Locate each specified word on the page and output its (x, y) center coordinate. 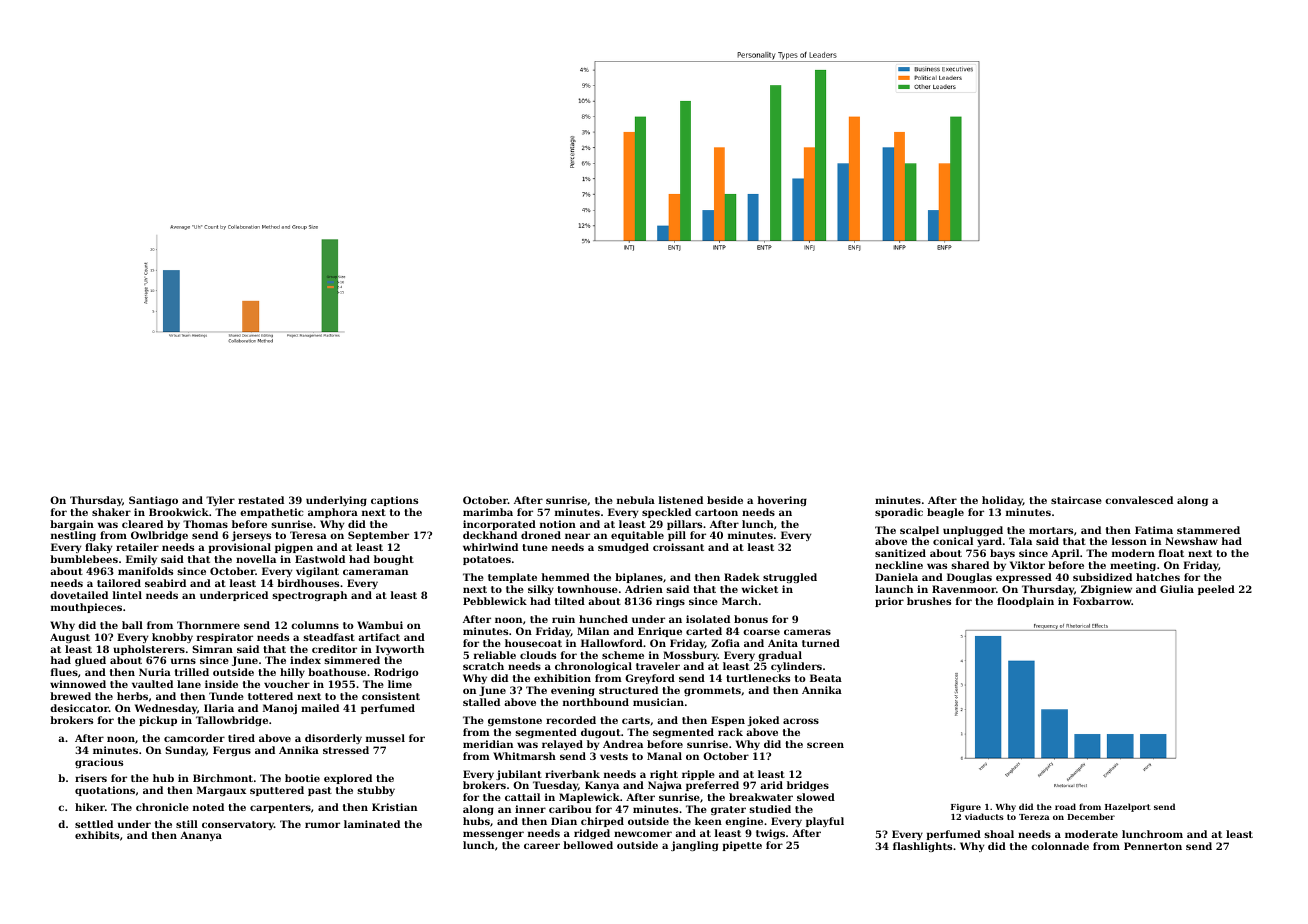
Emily (141, 560)
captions (394, 501)
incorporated (499, 525)
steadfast (329, 637)
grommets (712, 691)
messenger (493, 835)
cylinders (796, 667)
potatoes (487, 560)
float (1171, 553)
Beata (826, 678)
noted (208, 807)
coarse (761, 632)
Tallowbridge (232, 721)
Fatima (1154, 530)
